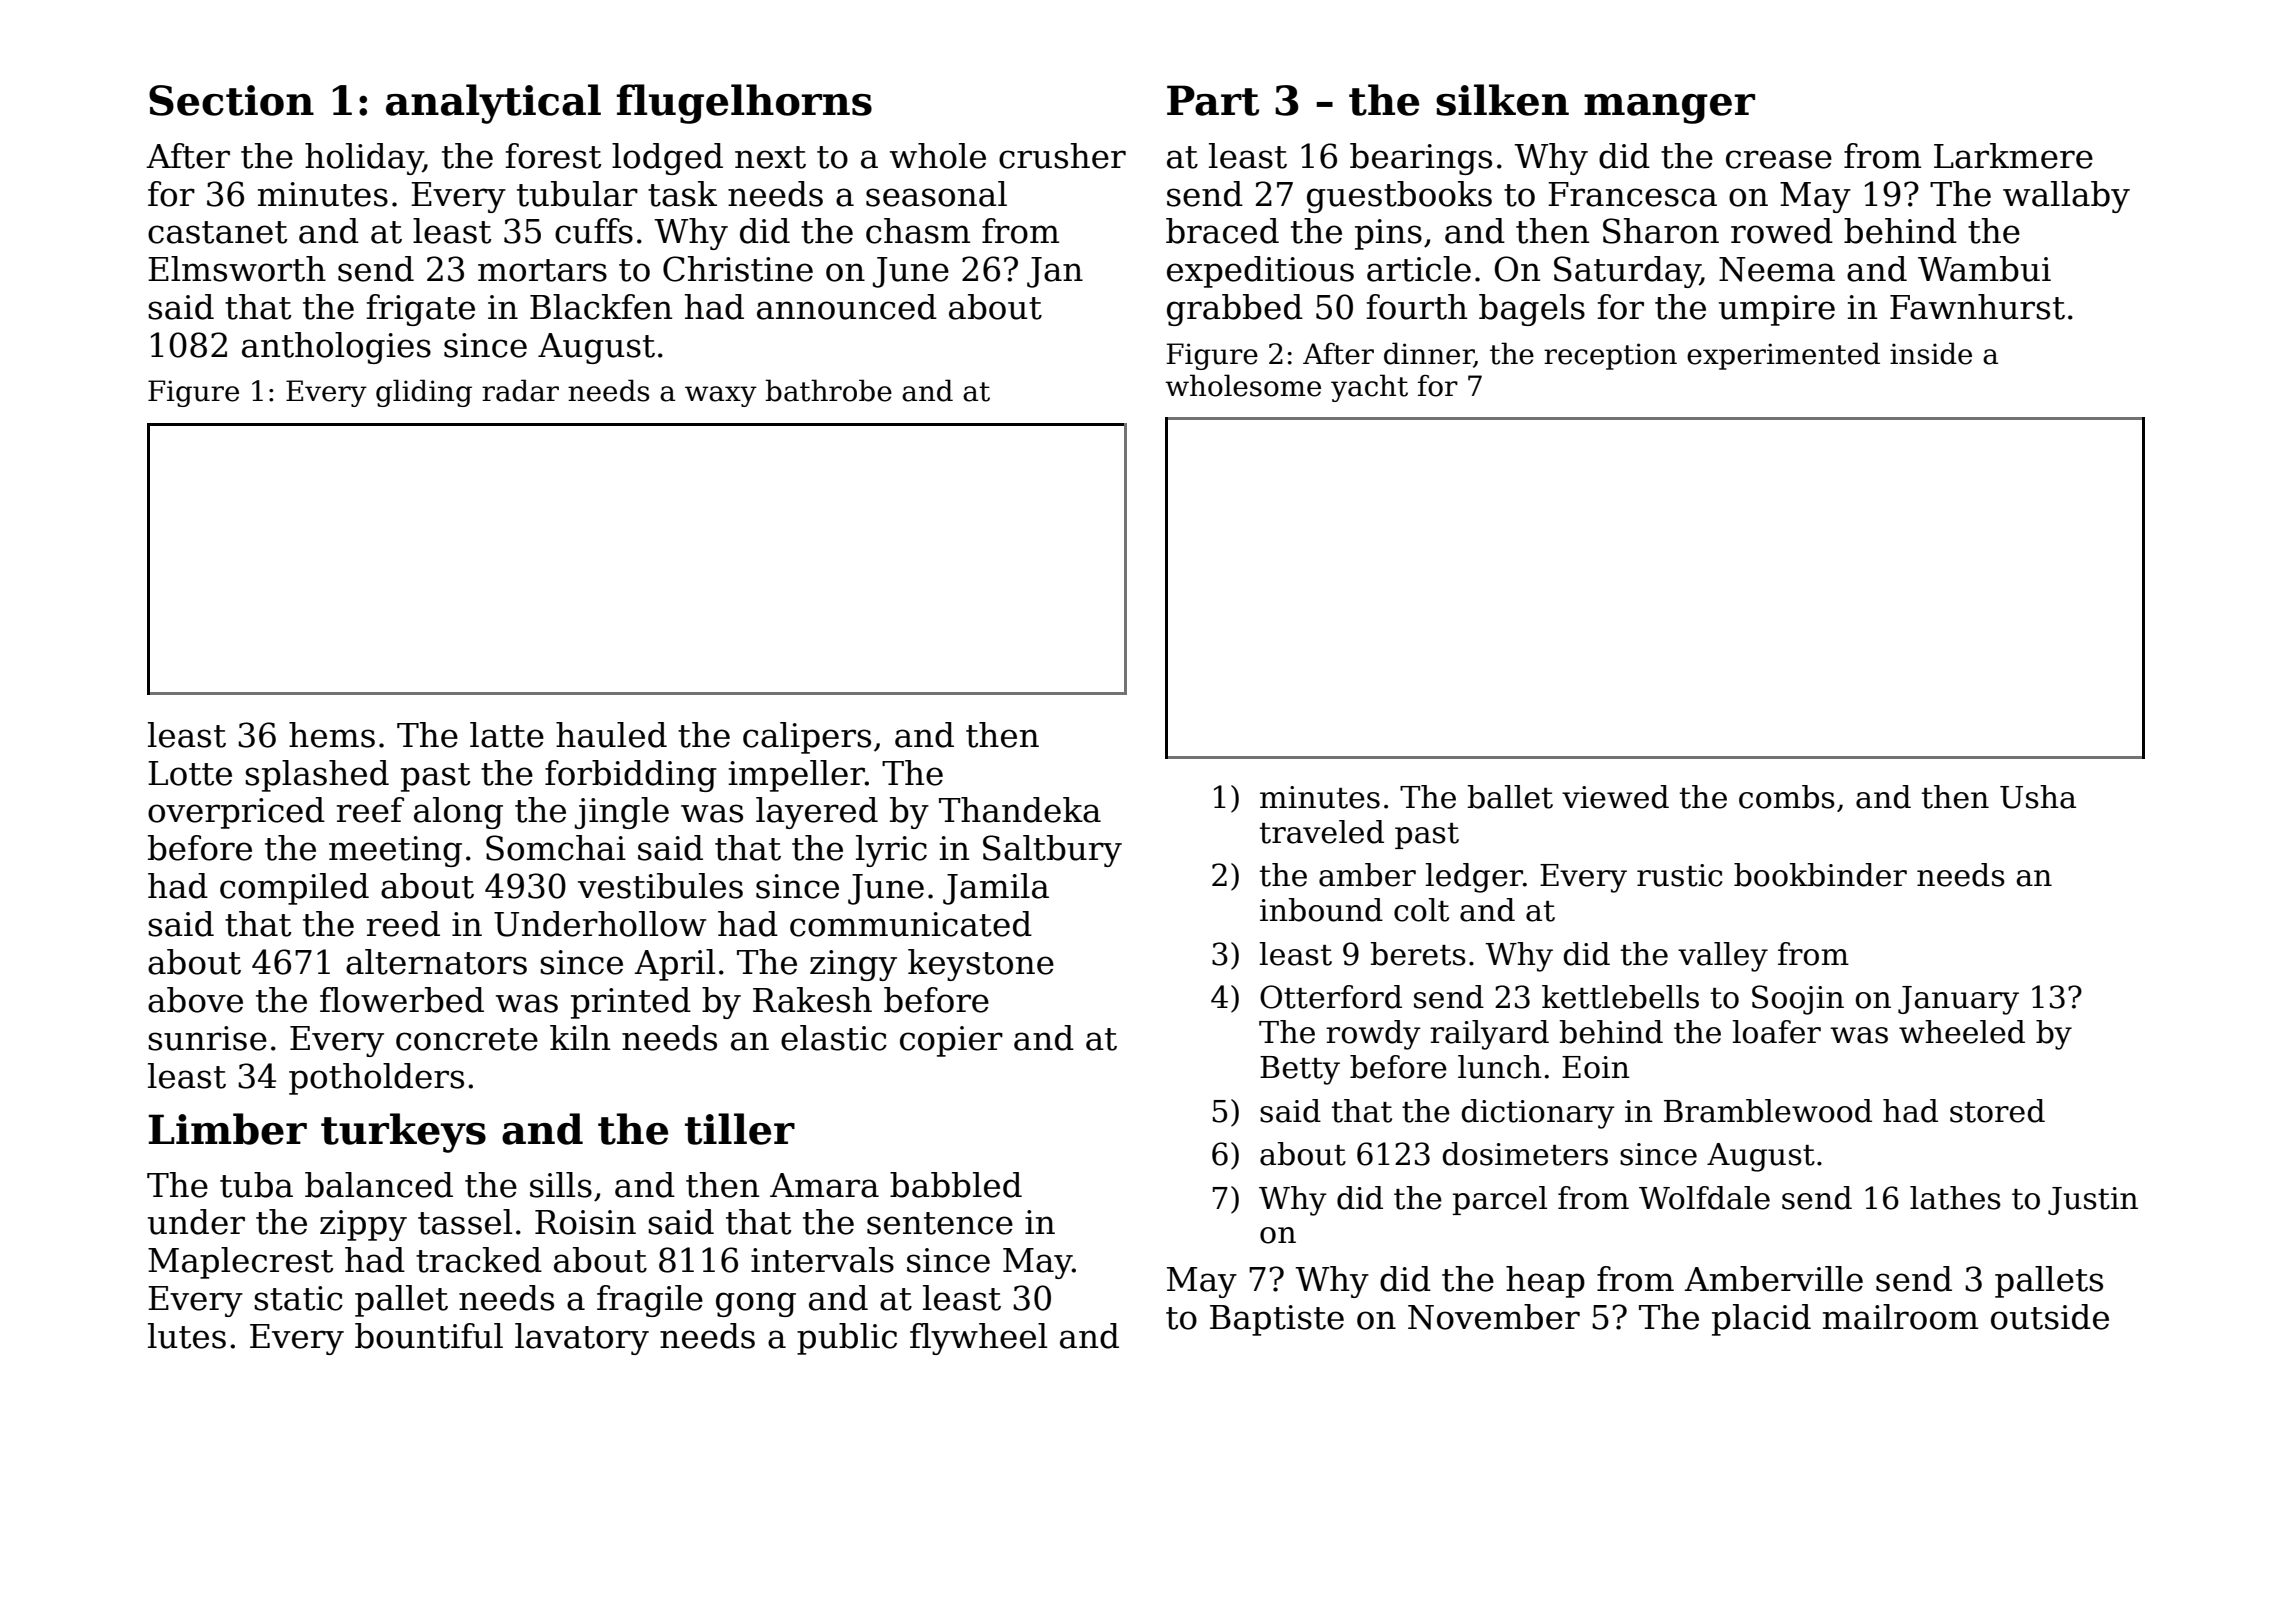 The width and height of the screenshot is (2292, 1620). I want to click on flywheel, so click(978, 1339).
